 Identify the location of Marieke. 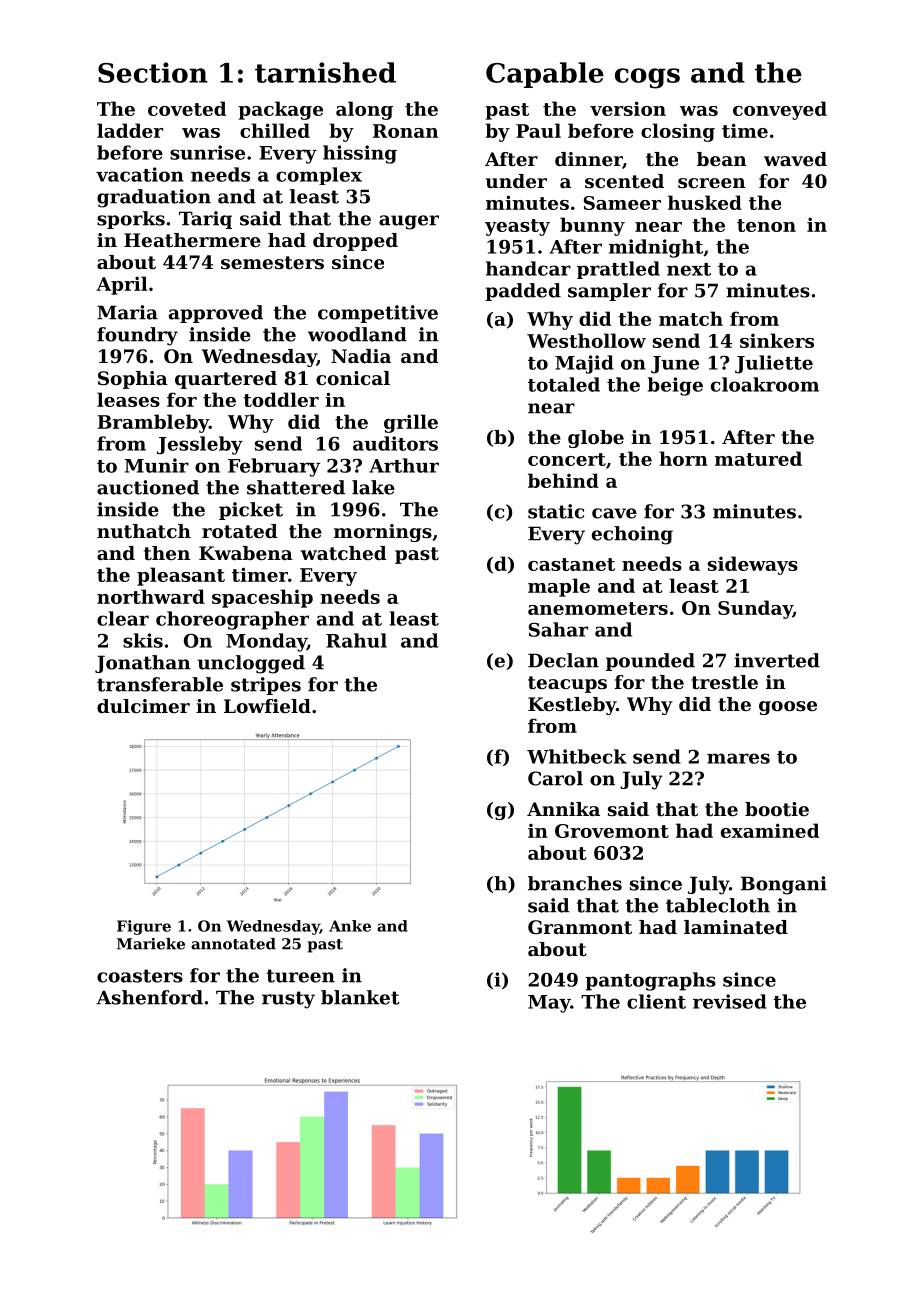
(151, 944).
